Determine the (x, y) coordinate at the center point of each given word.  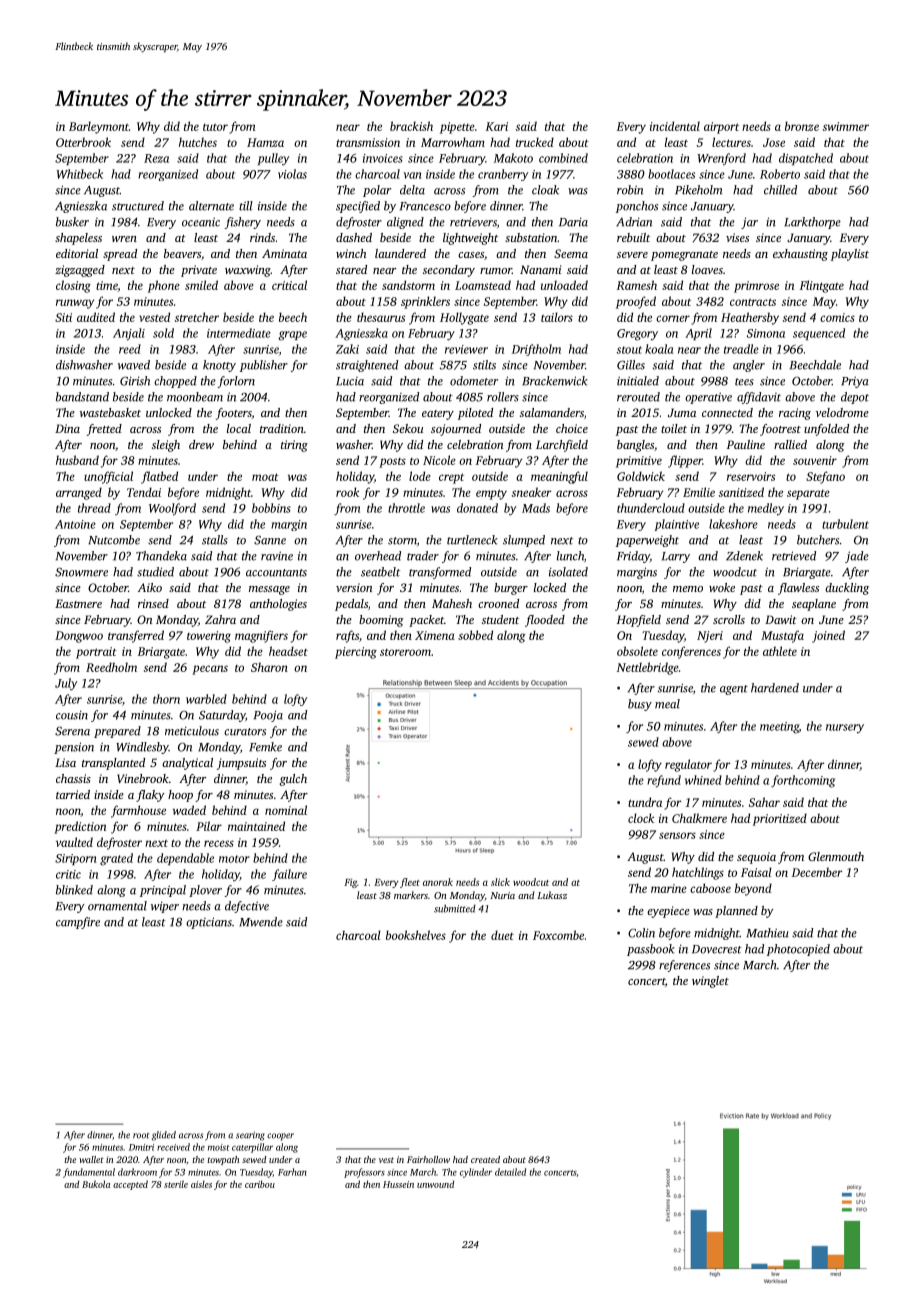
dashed (354, 237)
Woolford (172, 509)
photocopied (798, 950)
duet (502, 935)
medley (766, 509)
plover (205, 891)
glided (164, 1136)
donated (477, 508)
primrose (756, 287)
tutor (215, 127)
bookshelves (416, 935)
